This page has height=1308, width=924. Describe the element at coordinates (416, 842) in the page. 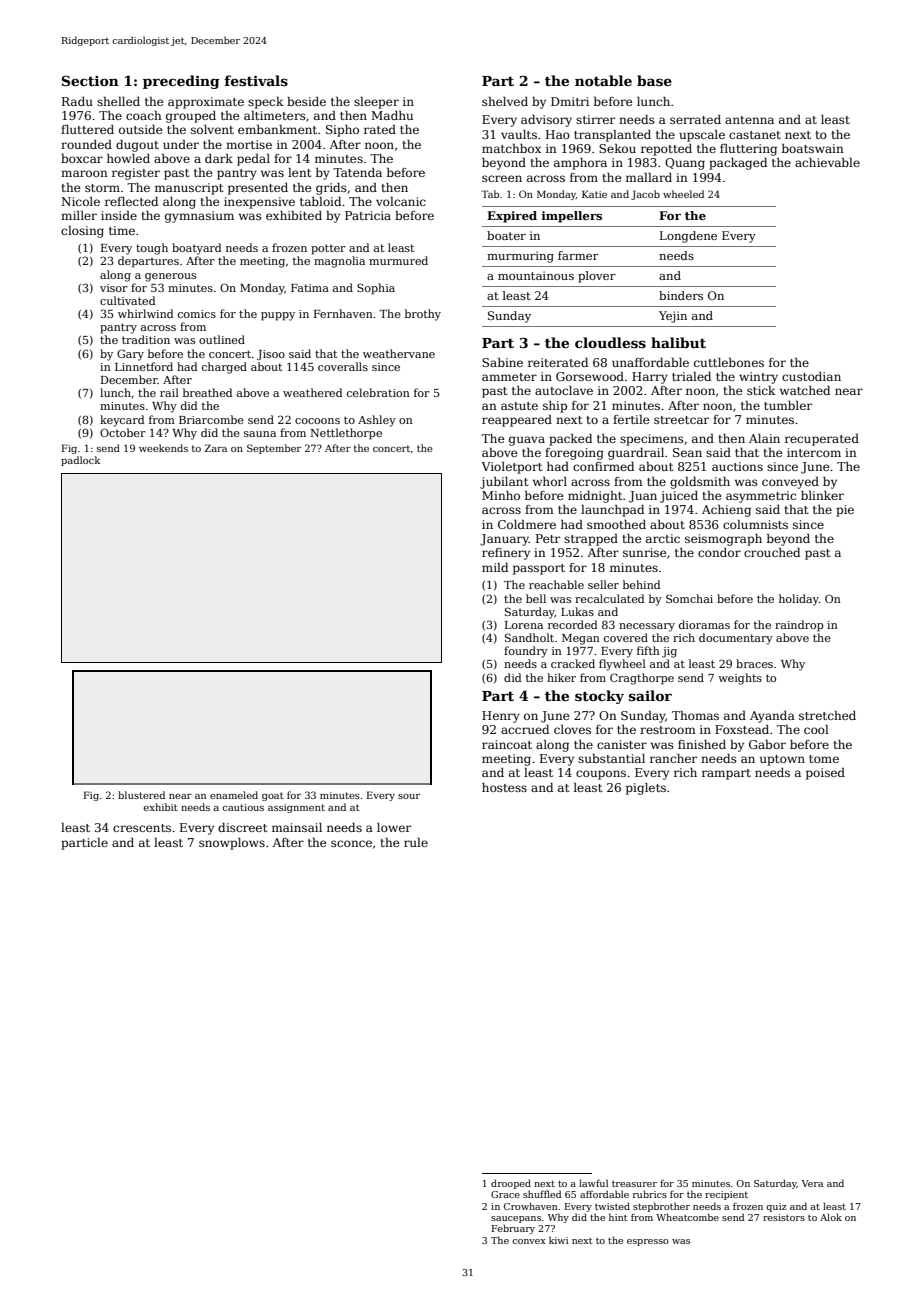

I see `rule` at that location.
